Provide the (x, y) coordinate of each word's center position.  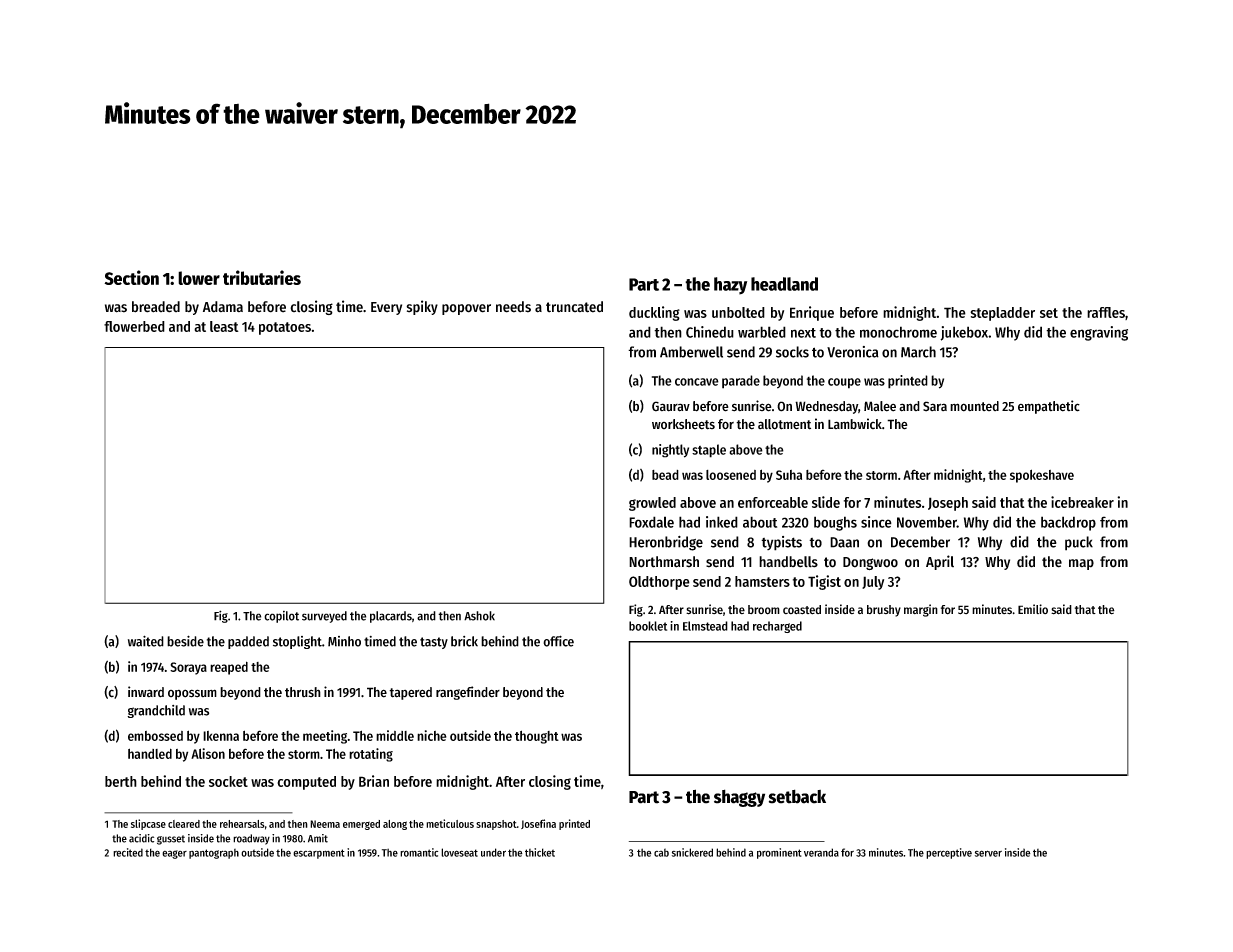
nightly (670, 451)
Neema (325, 824)
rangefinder (468, 693)
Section (131, 277)
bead (665, 475)
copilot (281, 617)
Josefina (538, 824)
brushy (884, 611)
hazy (730, 286)
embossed (155, 736)
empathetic (1049, 407)
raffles (1106, 312)
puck (1079, 543)
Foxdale (651, 522)
